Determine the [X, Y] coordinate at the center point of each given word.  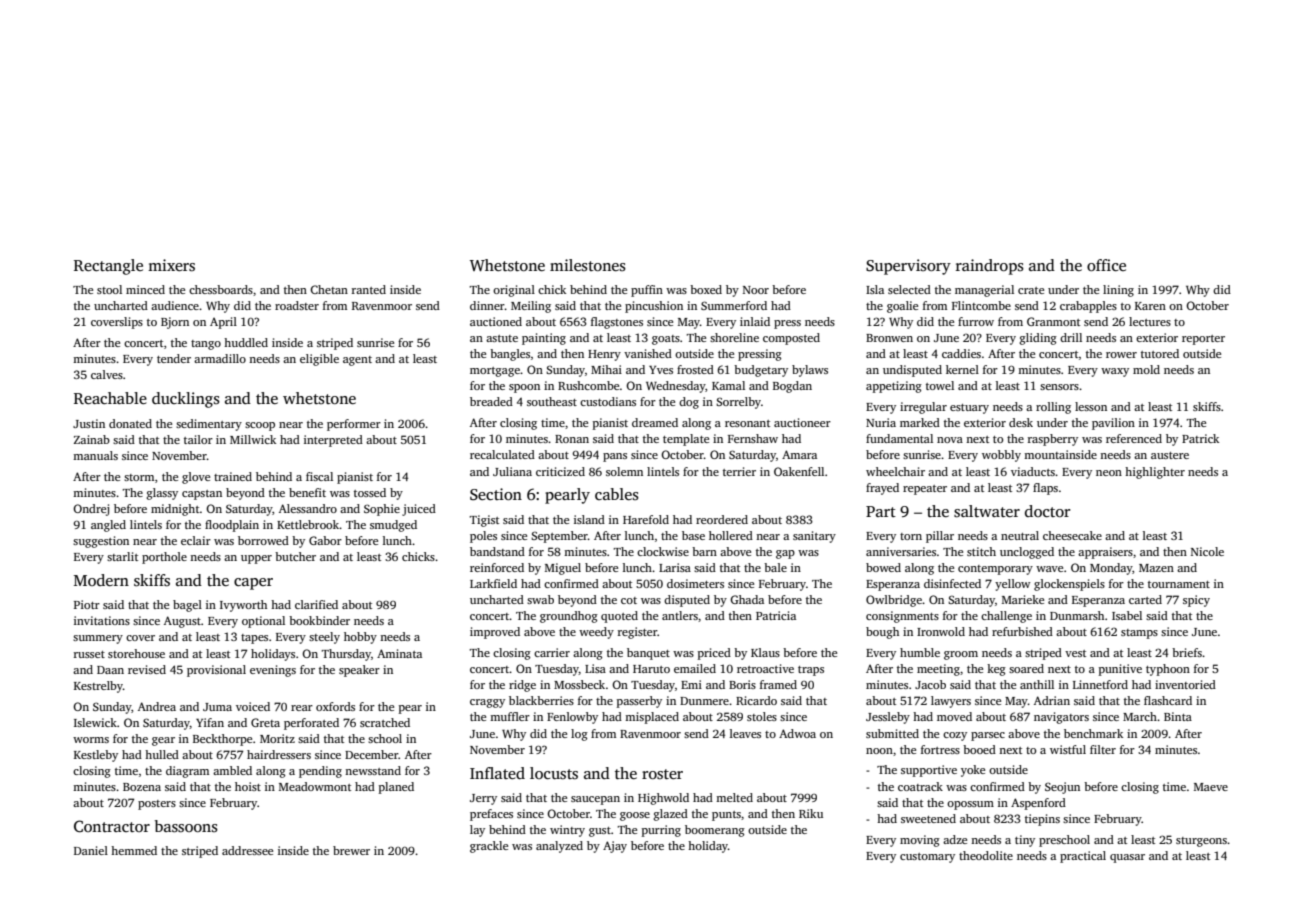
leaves [745, 733]
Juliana [512, 471]
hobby [360, 638]
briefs [1187, 652]
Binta [1178, 716]
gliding [1038, 339]
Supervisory [908, 267]
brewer [351, 850]
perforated [311, 724]
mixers [171, 265]
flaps [1045, 489]
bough [882, 633]
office [1106, 265]
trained [233, 476]
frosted [695, 369]
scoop [260, 426]
